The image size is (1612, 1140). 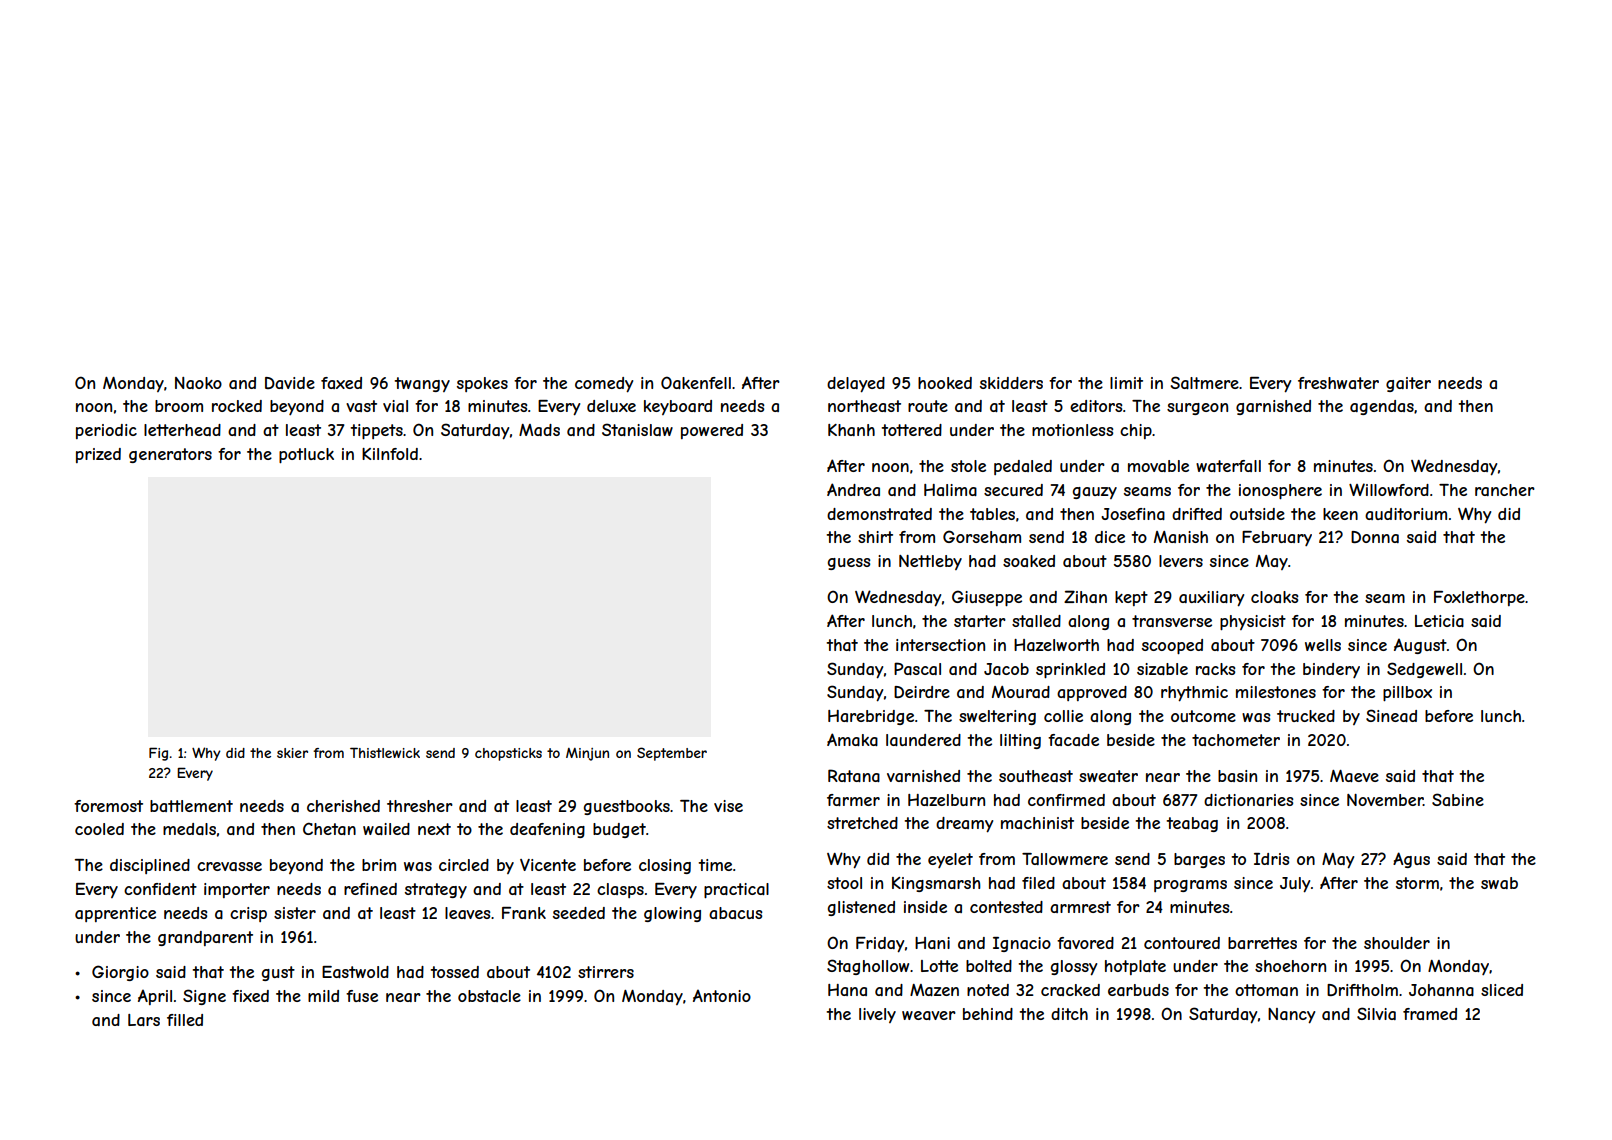 What do you see at coordinates (1411, 860) in the image?
I see `Agus` at bounding box center [1411, 860].
